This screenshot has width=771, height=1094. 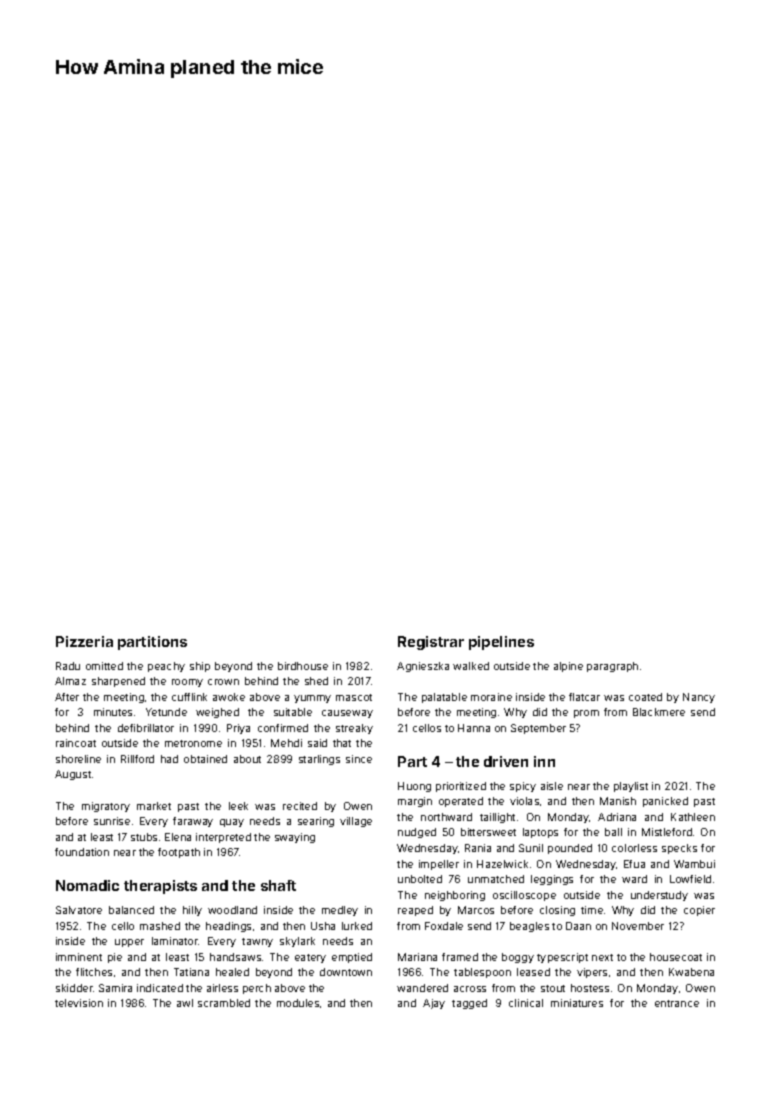 I want to click on copier, so click(x=699, y=911).
